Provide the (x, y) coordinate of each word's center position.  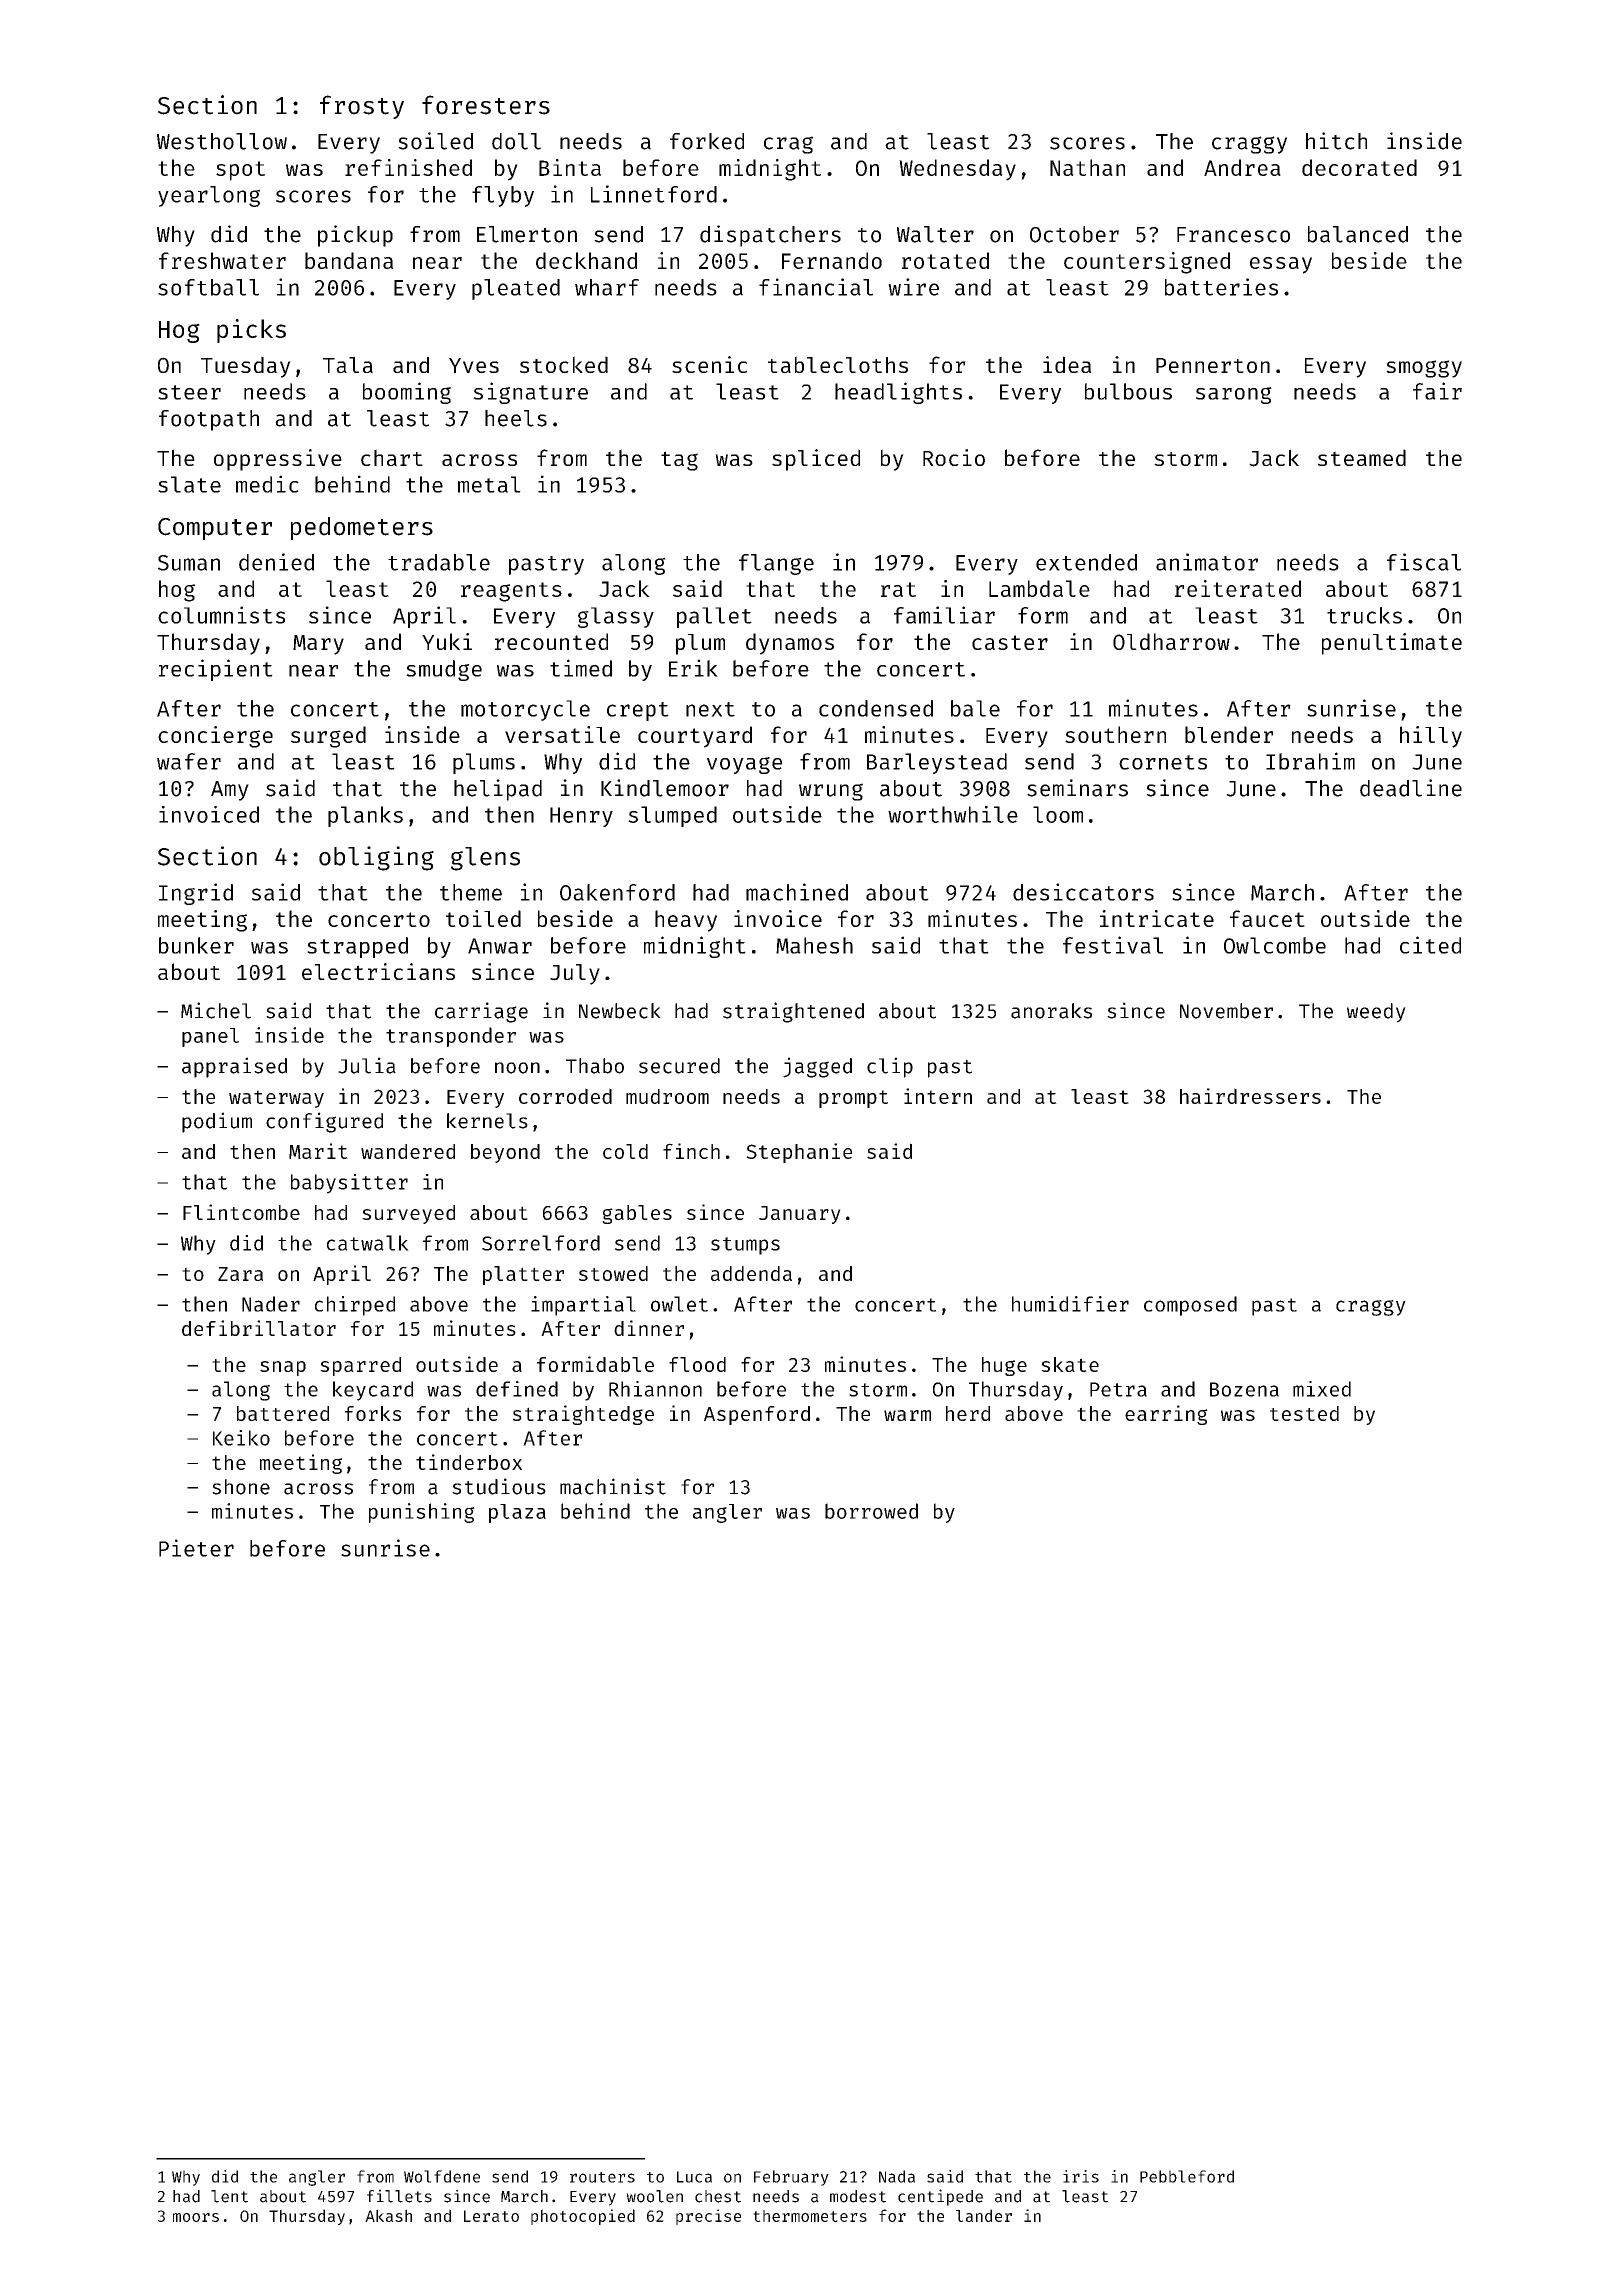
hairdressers (1250, 1096)
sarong (1234, 395)
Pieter (196, 1548)
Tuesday (246, 367)
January (800, 1215)
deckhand (586, 260)
